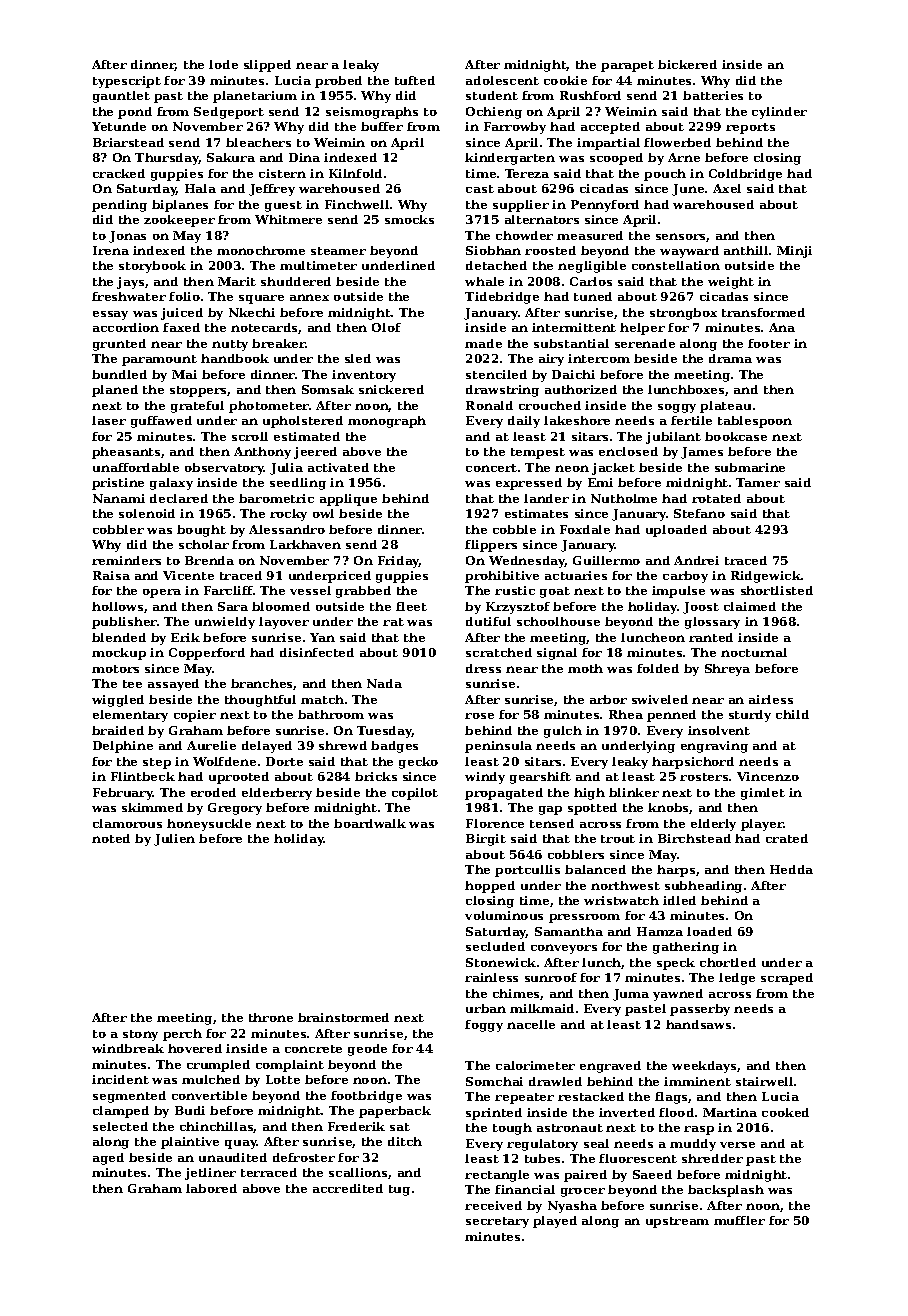 This screenshot has height=1316, width=908. Describe the element at coordinates (750, 716) in the screenshot. I see `sturdy` at that location.
